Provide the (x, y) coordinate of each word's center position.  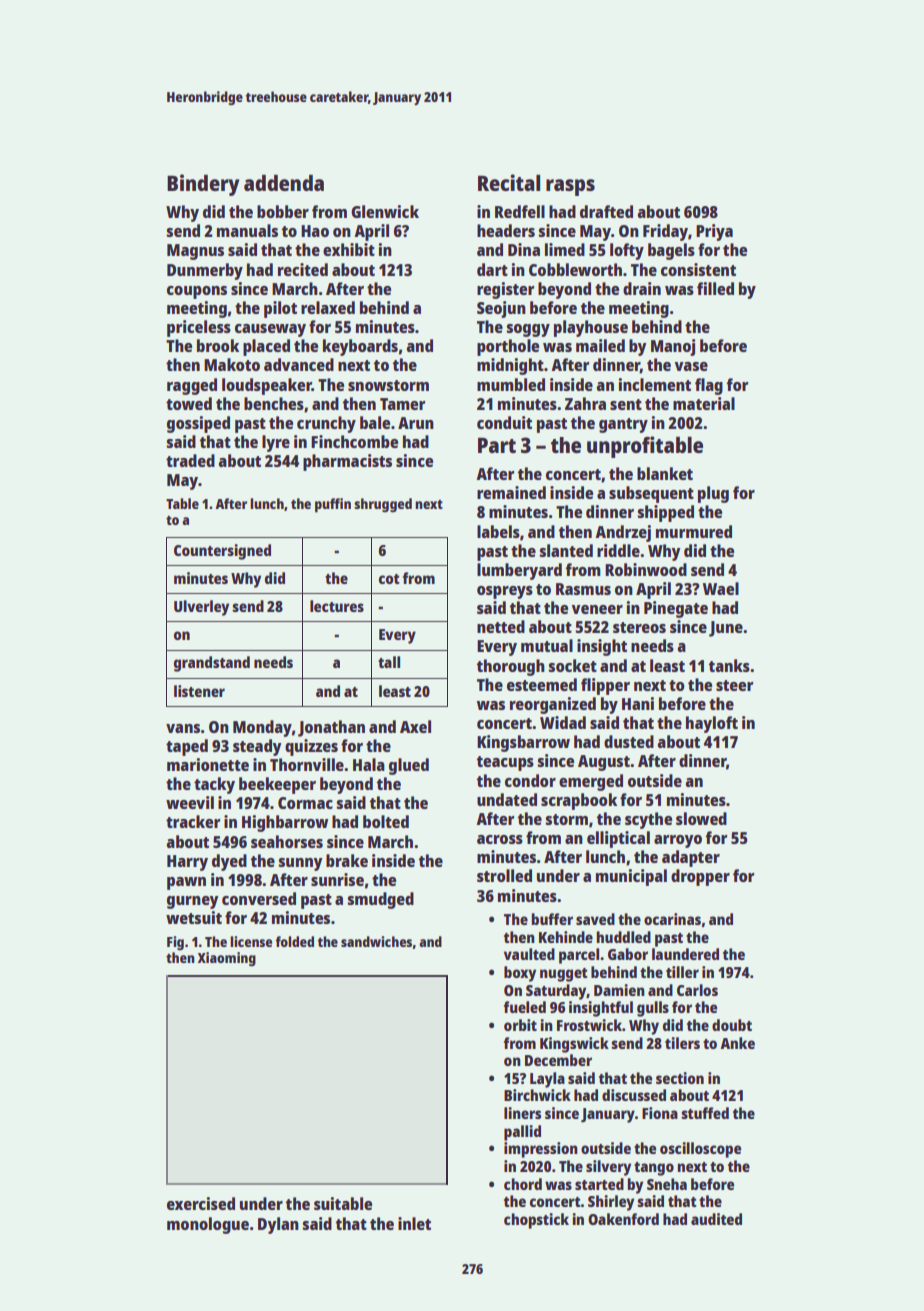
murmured (694, 531)
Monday (262, 728)
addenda (284, 183)
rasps (570, 187)
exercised (201, 1203)
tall (389, 662)
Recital (509, 182)
